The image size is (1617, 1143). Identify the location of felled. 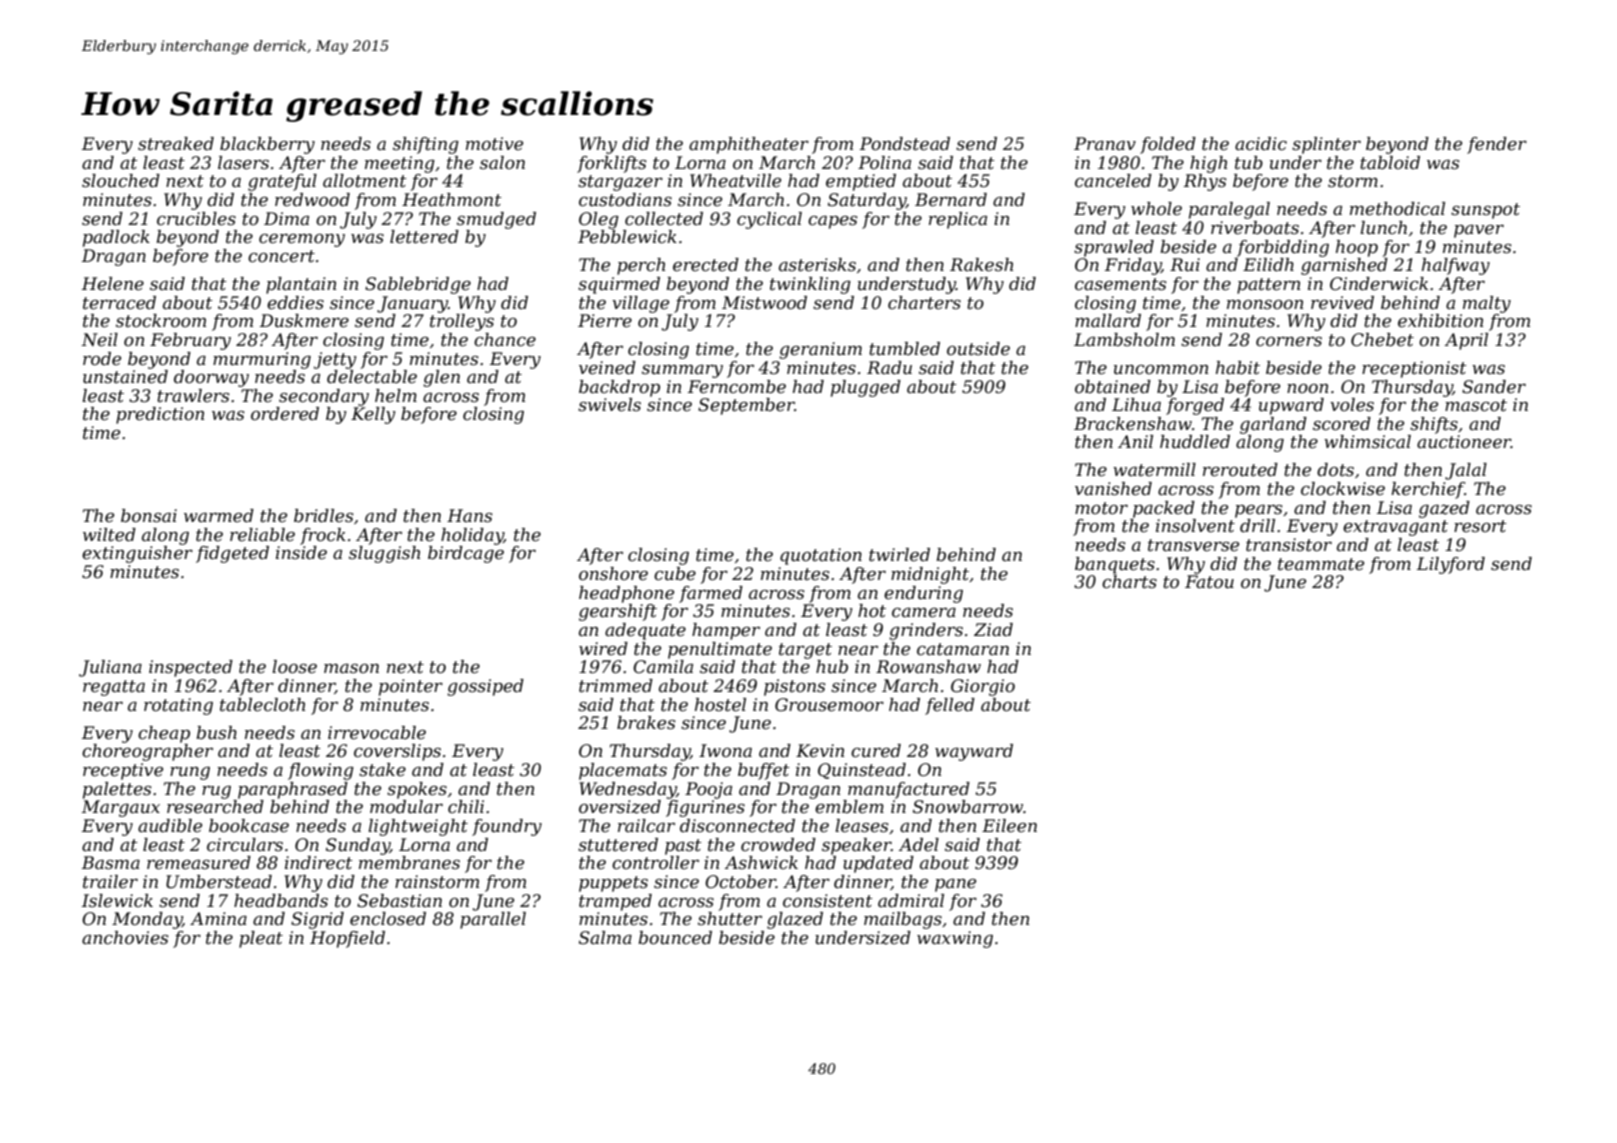
(950, 706).
